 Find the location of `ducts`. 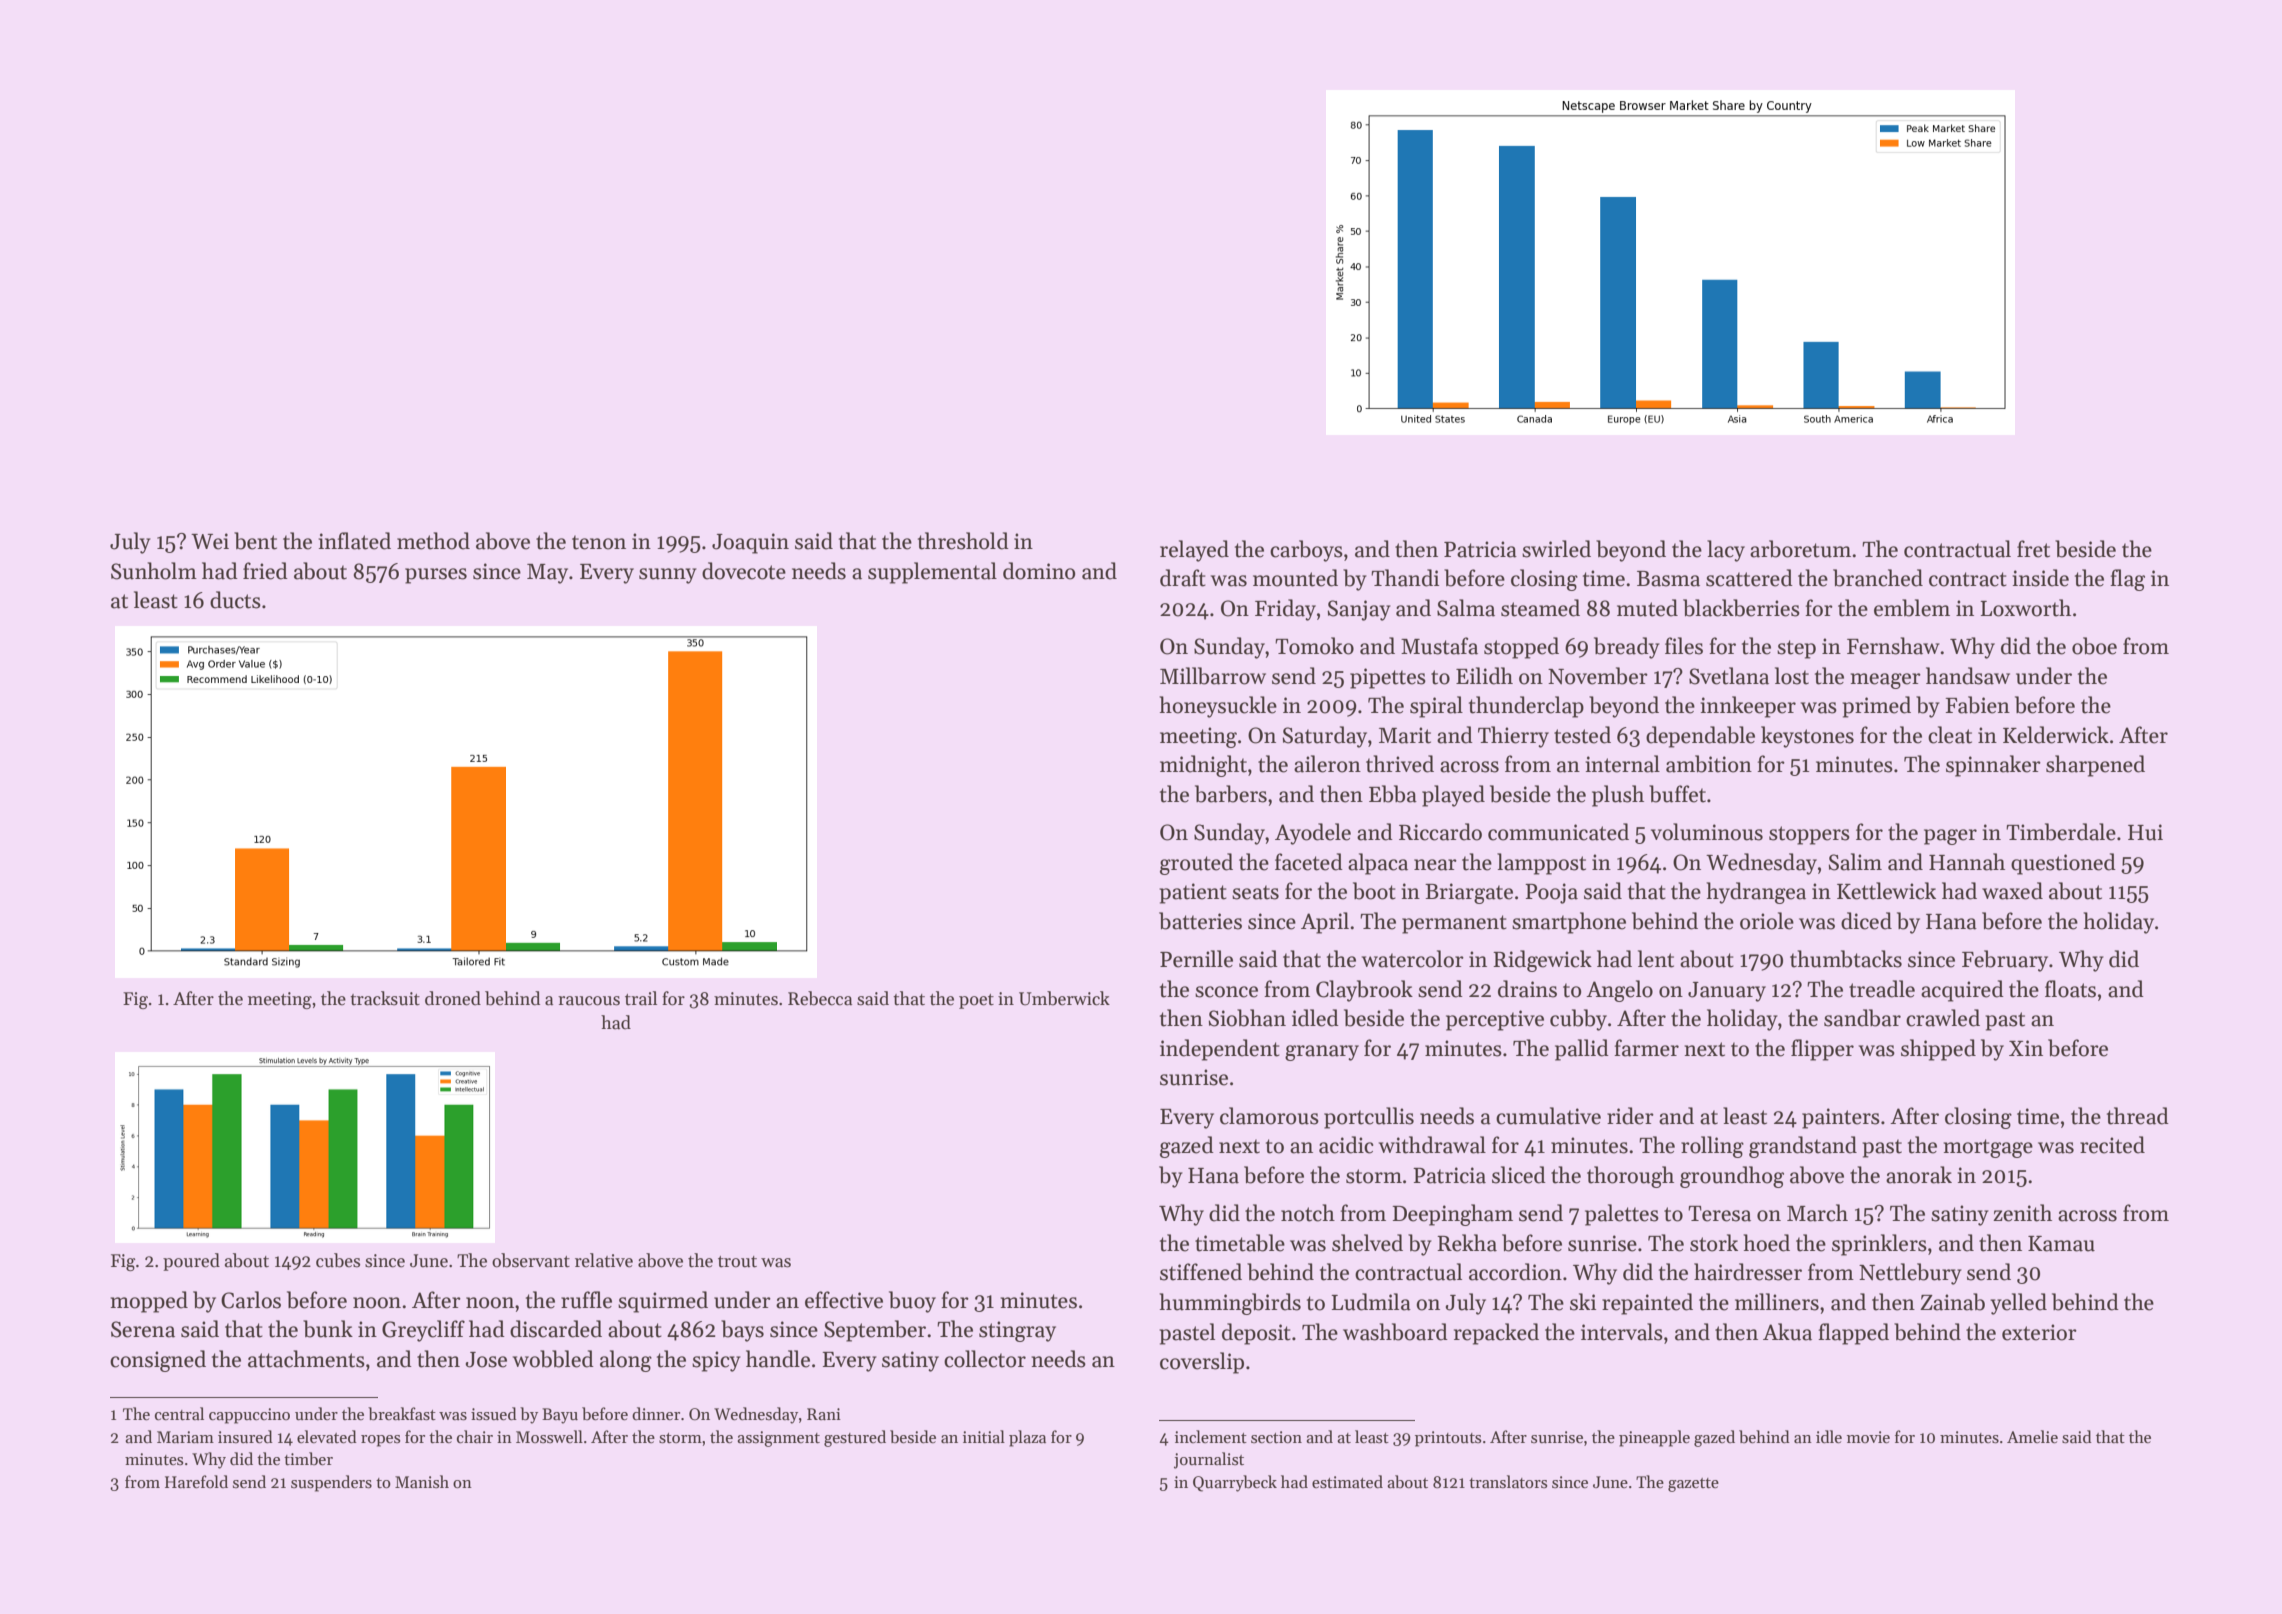

ducts is located at coordinates (235, 600).
